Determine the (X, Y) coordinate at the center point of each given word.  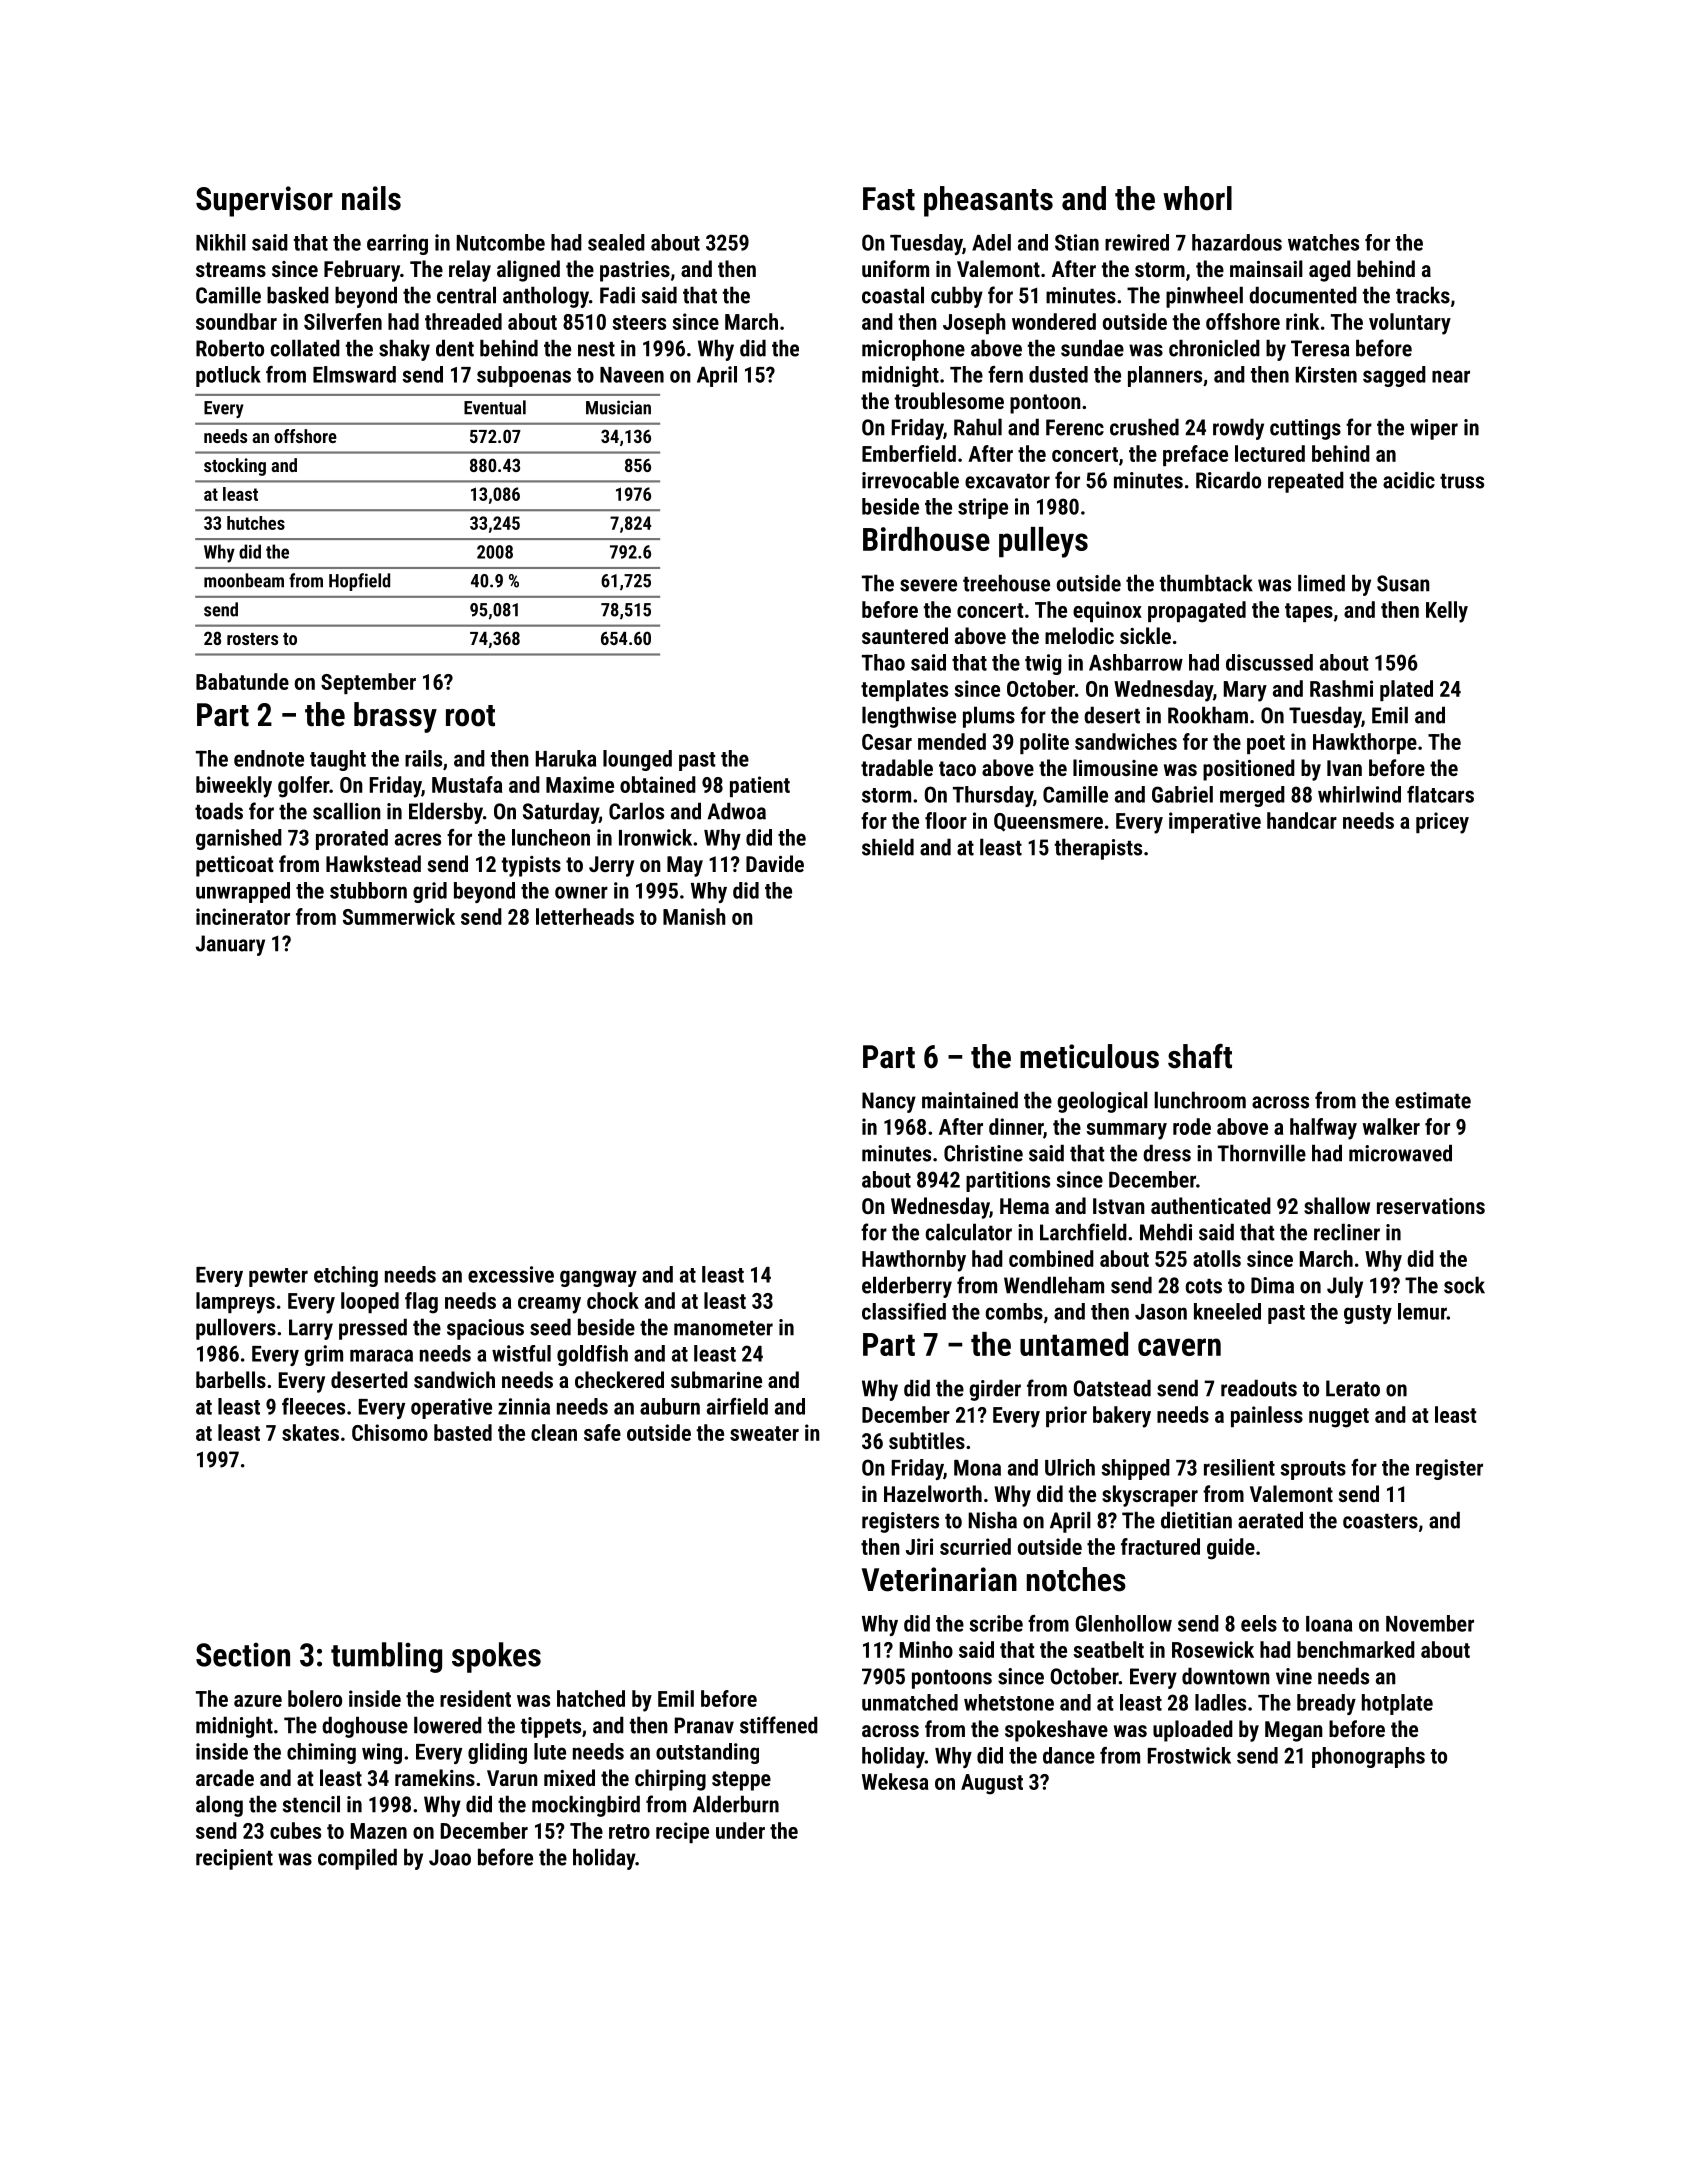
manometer (723, 1328)
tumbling (386, 1657)
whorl (1197, 198)
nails (371, 198)
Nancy (889, 1102)
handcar (1302, 820)
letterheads (585, 916)
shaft (1200, 1056)
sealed (616, 242)
